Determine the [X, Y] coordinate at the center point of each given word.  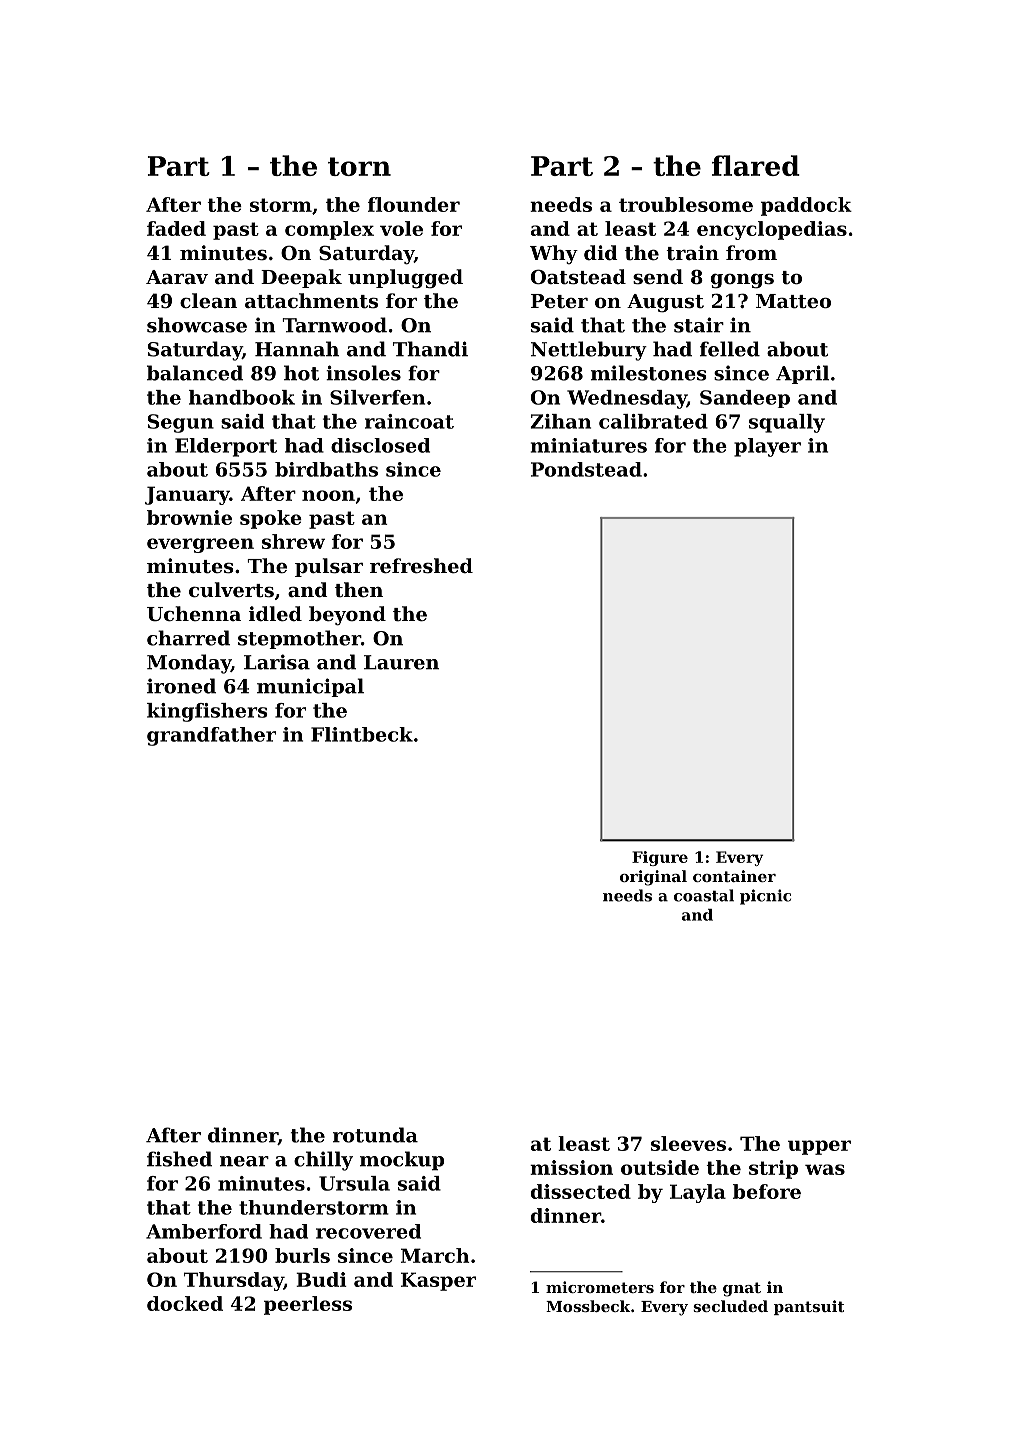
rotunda [375, 1135]
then [359, 589]
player [767, 447]
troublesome [686, 204]
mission [571, 1167]
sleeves [688, 1143]
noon [328, 495]
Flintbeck [362, 734]
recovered [368, 1231]
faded [176, 228]
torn [359, 166]
